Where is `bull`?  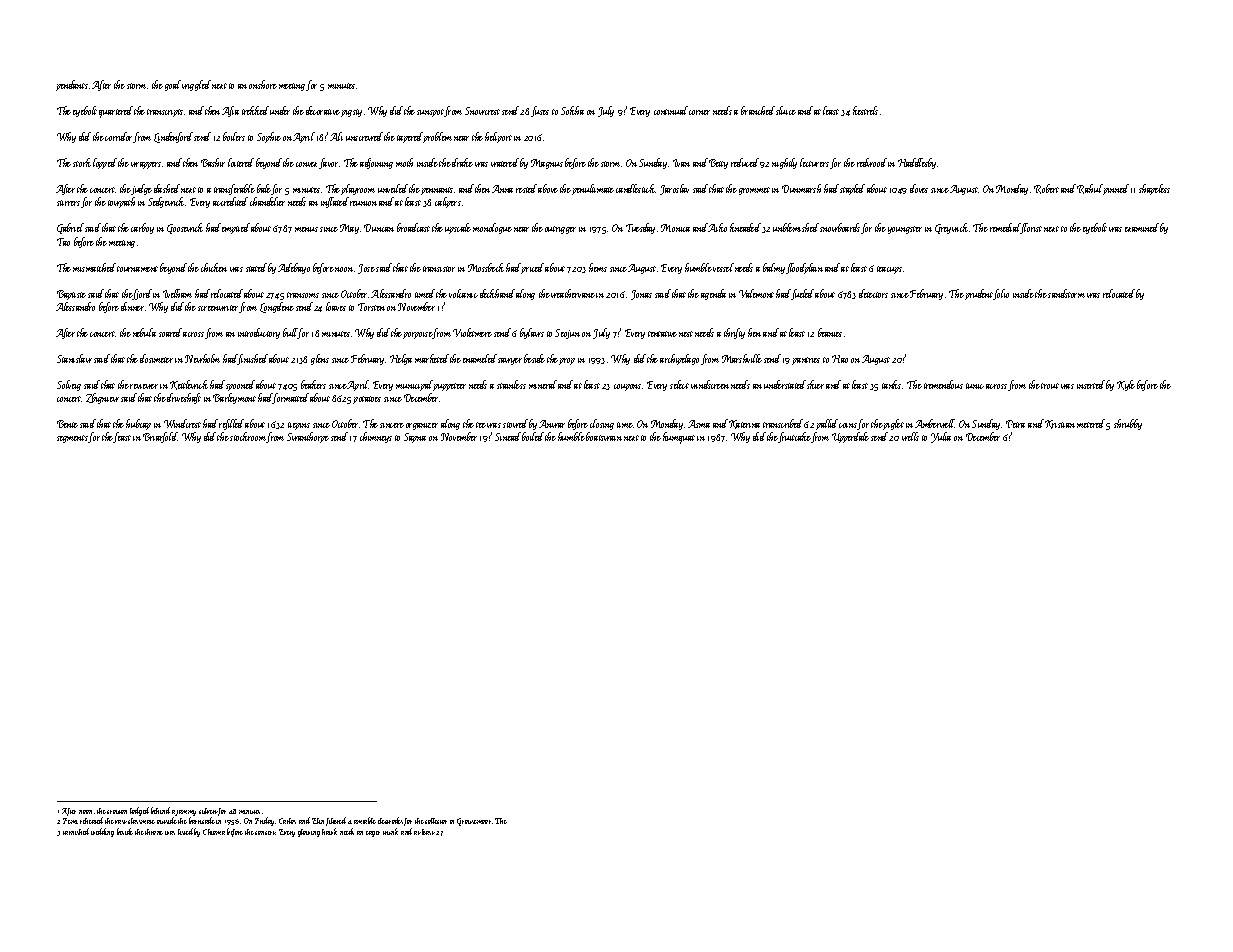
bull is located at coordinates (290, 333).
